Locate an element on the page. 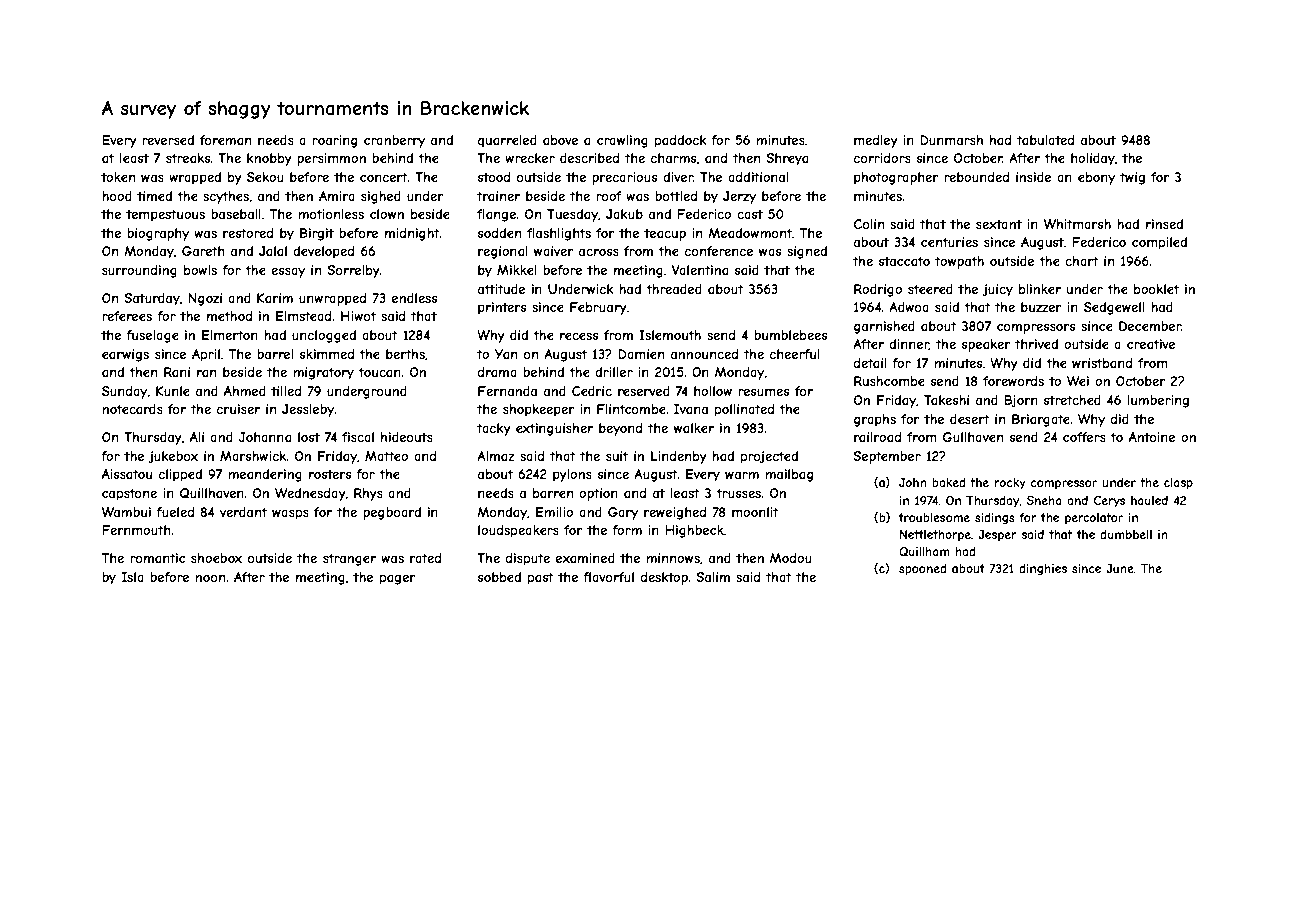  Almaz is located at coordinates (496, 456).
